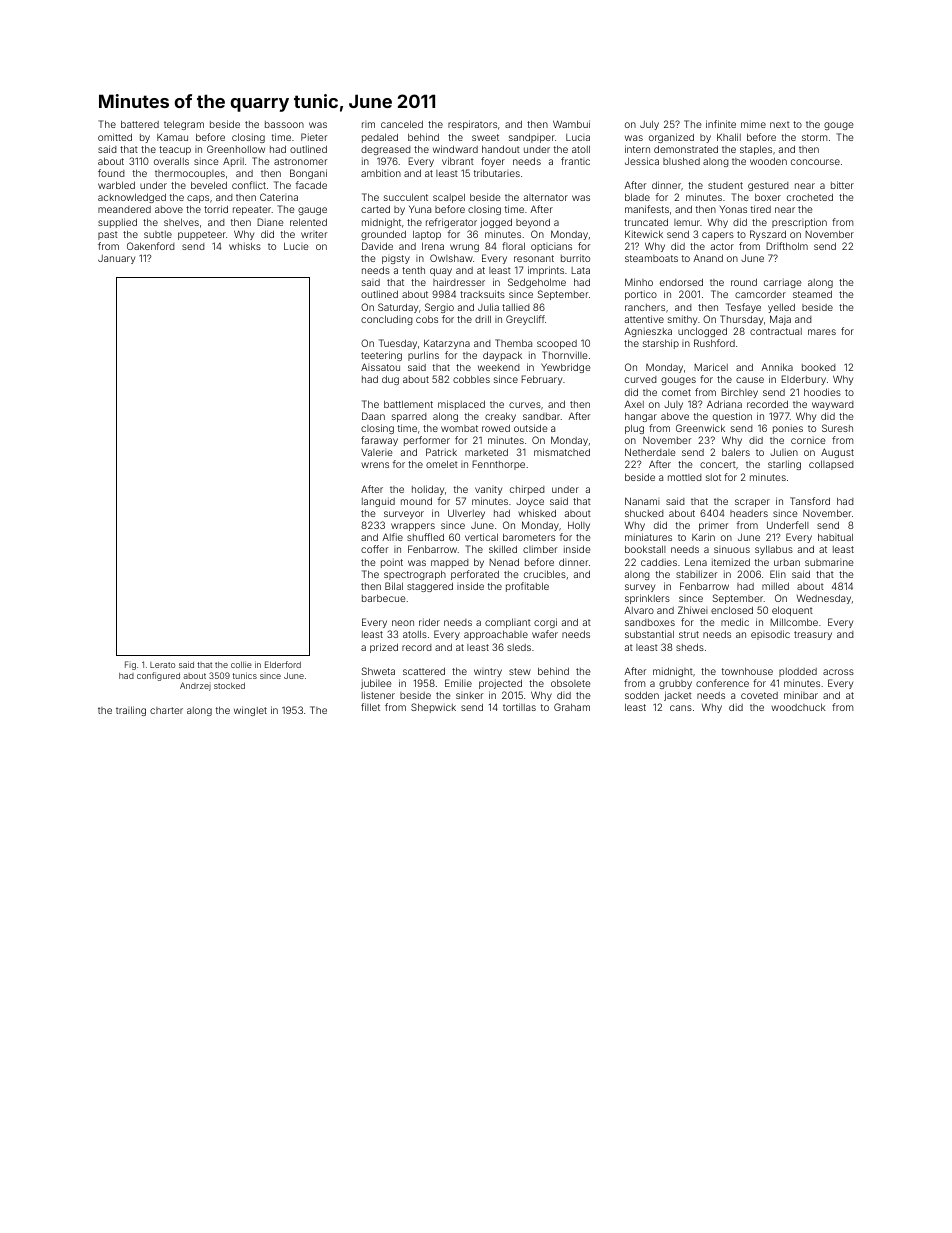 Image resolution: width=952 pixels, height=1233 pixels. I want to click on charter, so click(166, 710).
